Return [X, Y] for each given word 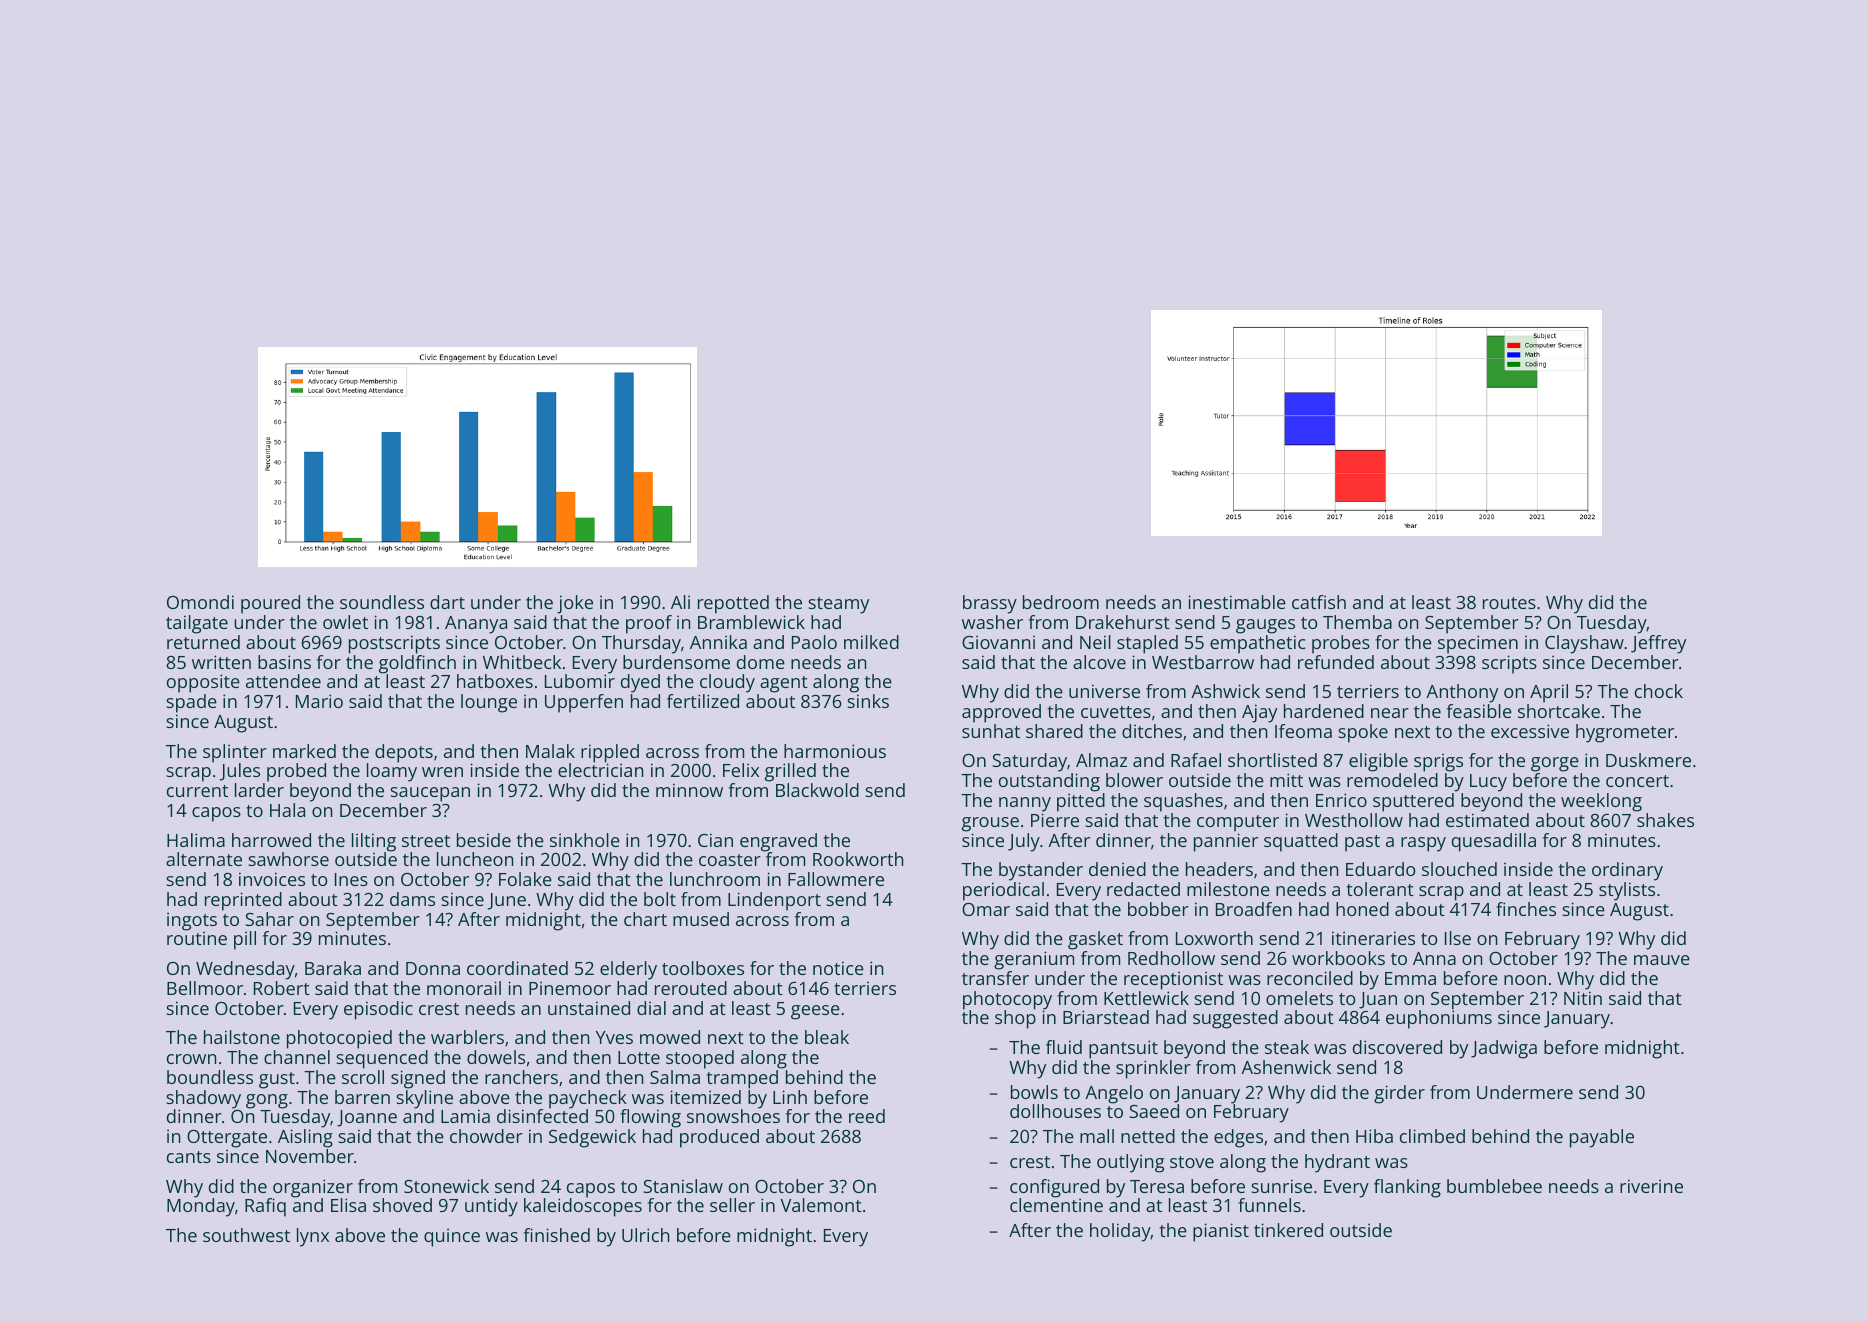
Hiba [1374, 1136]
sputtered [1413, 802]
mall [1097, 1136]
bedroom [1061, 602]
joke [575, 604]
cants [189, 1157]
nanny [1025, 804]
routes [1509, 603]
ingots [192, 921]
